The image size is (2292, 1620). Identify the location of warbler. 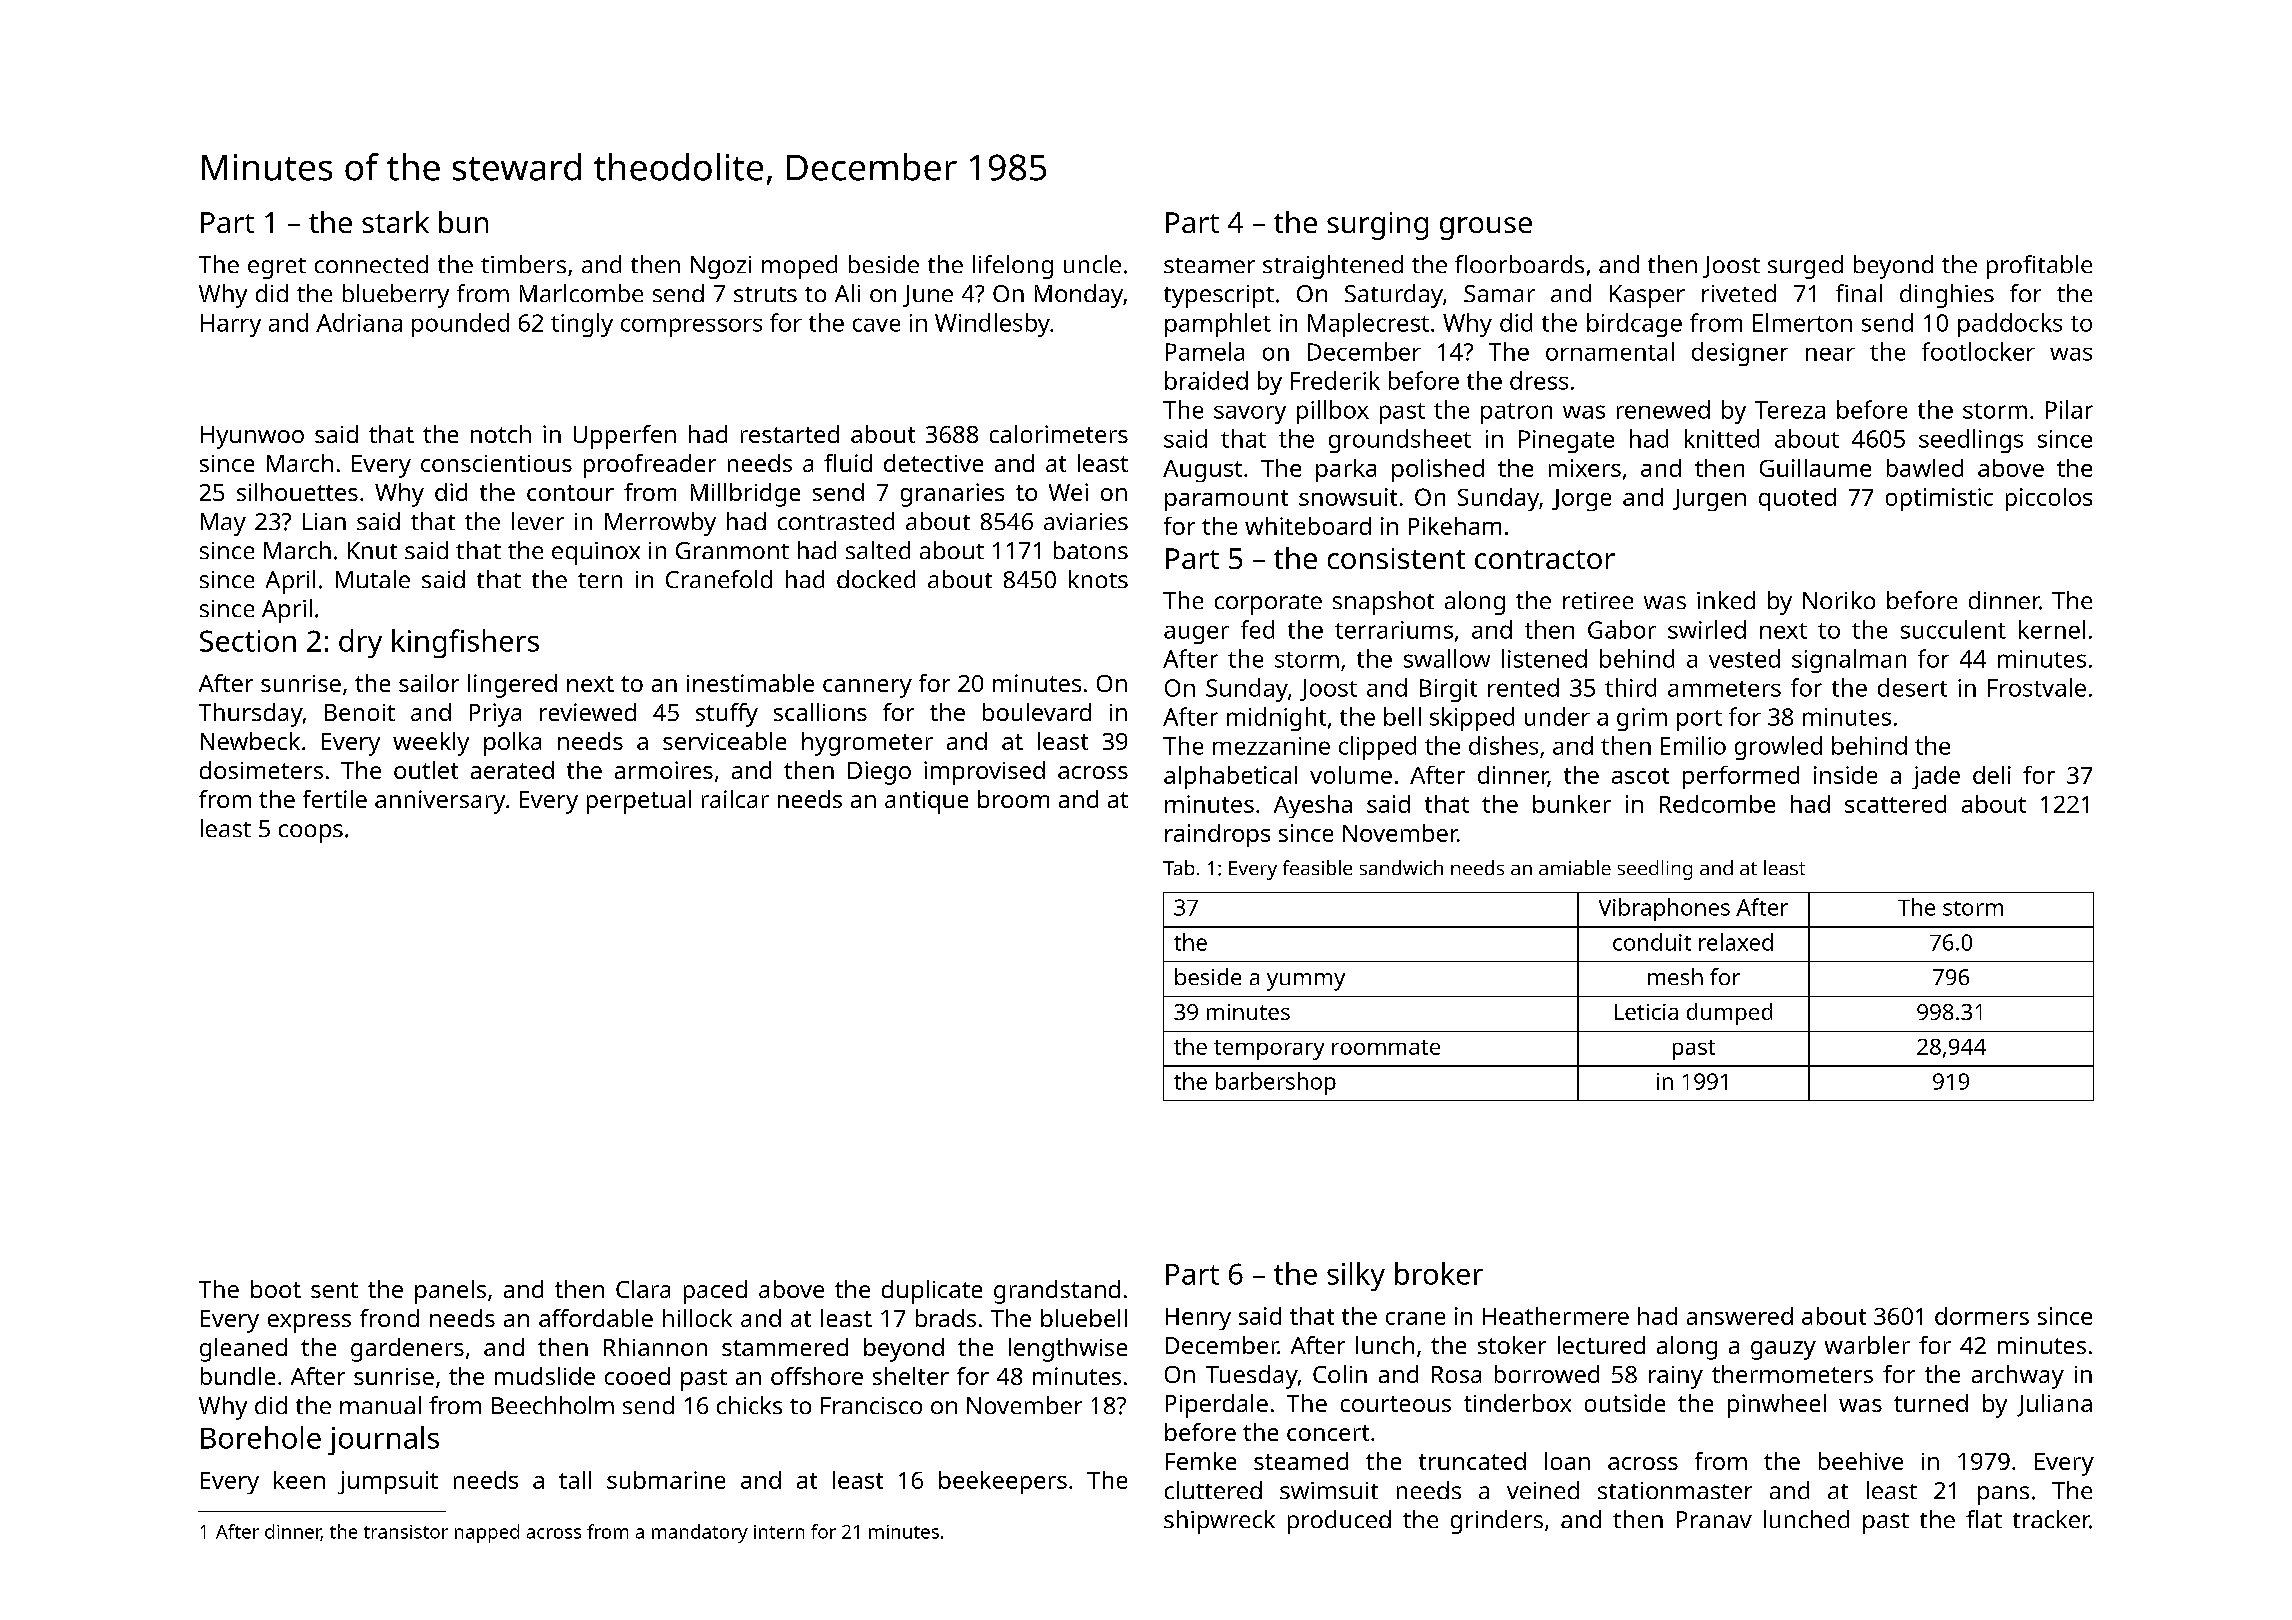
(1867, 1345).
